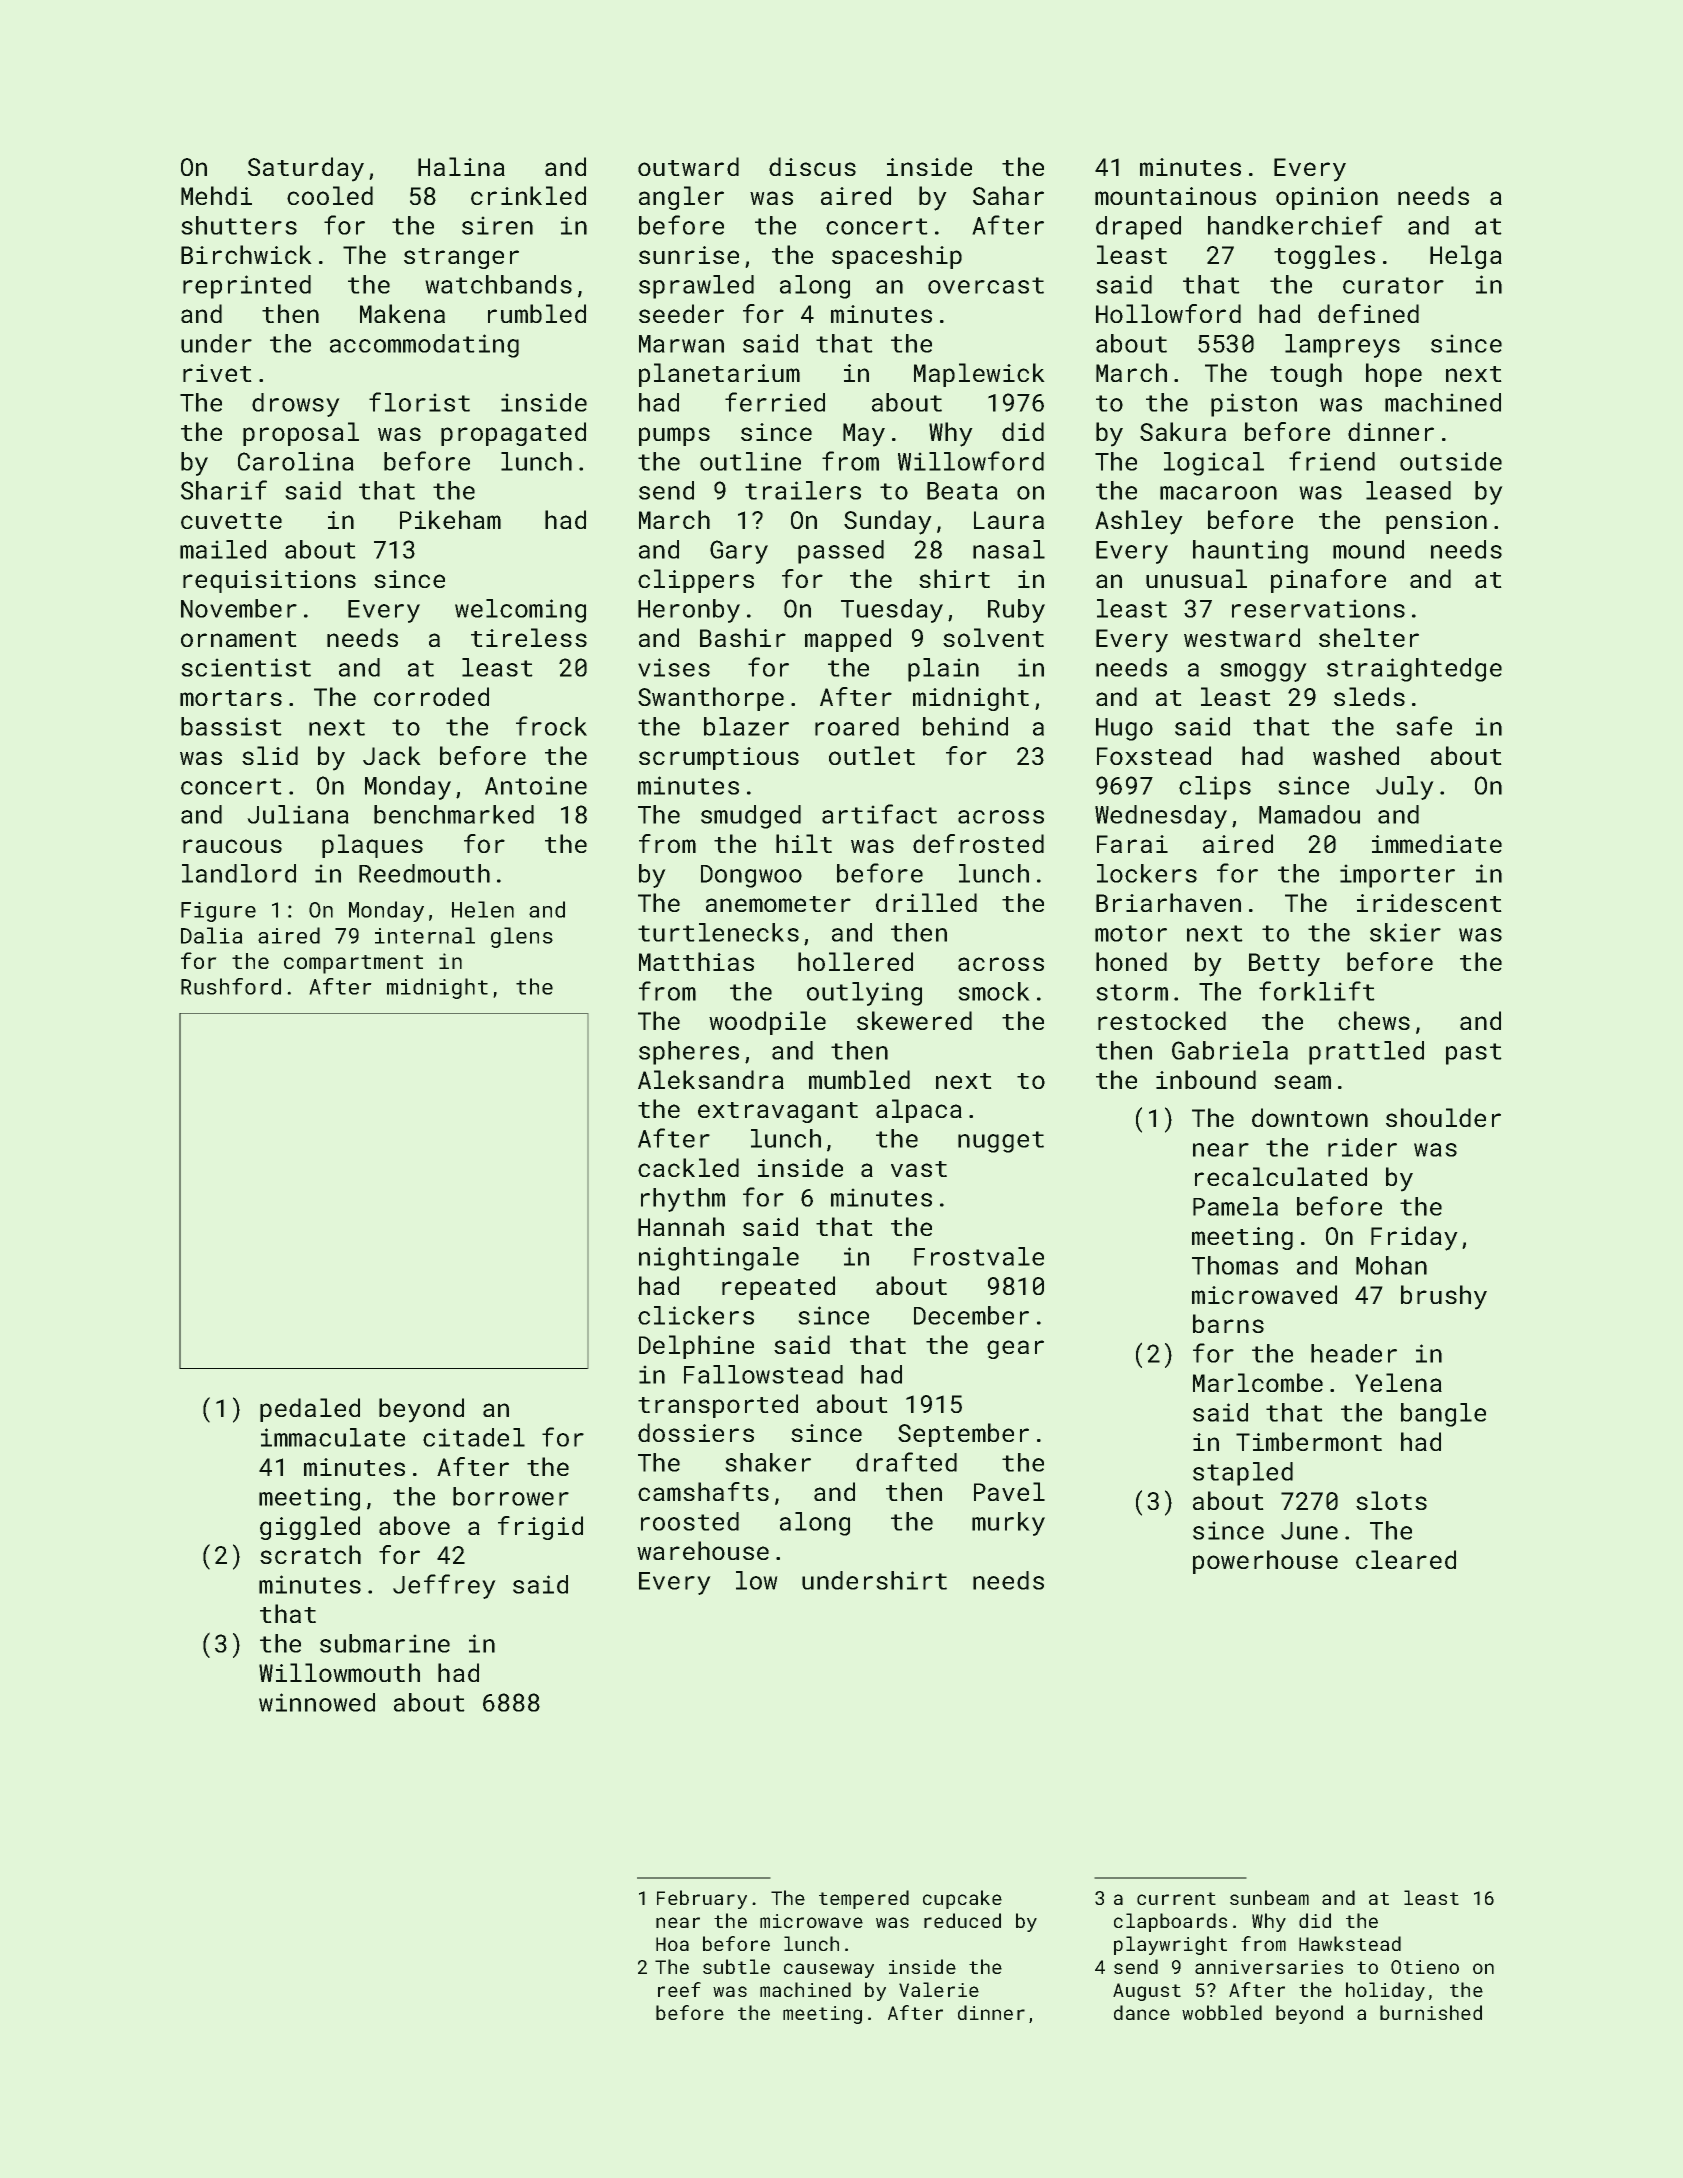 The width and height of the screenshot is (1683, 2178). I want to click on causeway, so click(829, 1970).
